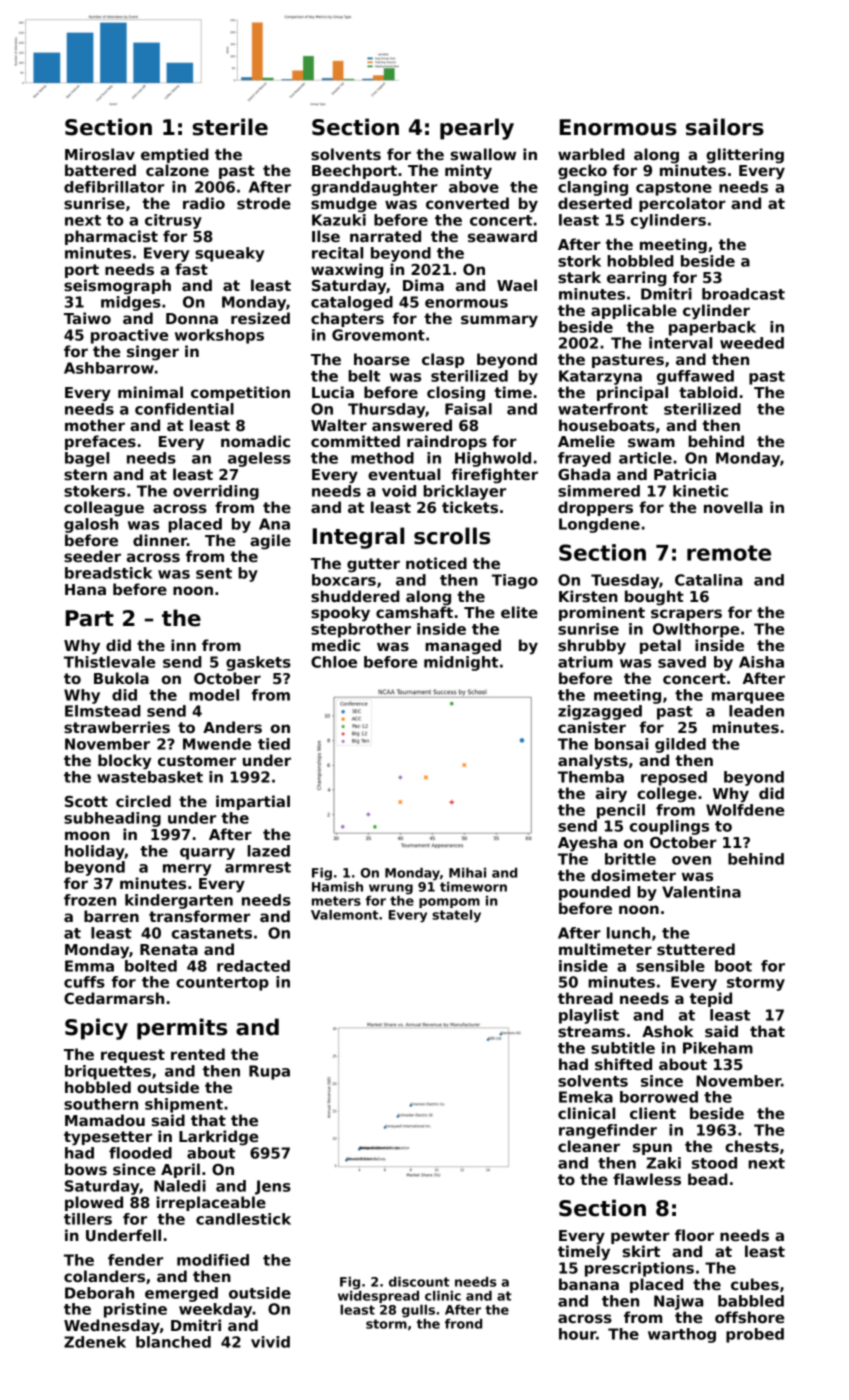 The width and height of the screenshot is (849, 1400). Describe the element at coordinates (755, 1335) in the screenshot. I see `probed` at that location.
